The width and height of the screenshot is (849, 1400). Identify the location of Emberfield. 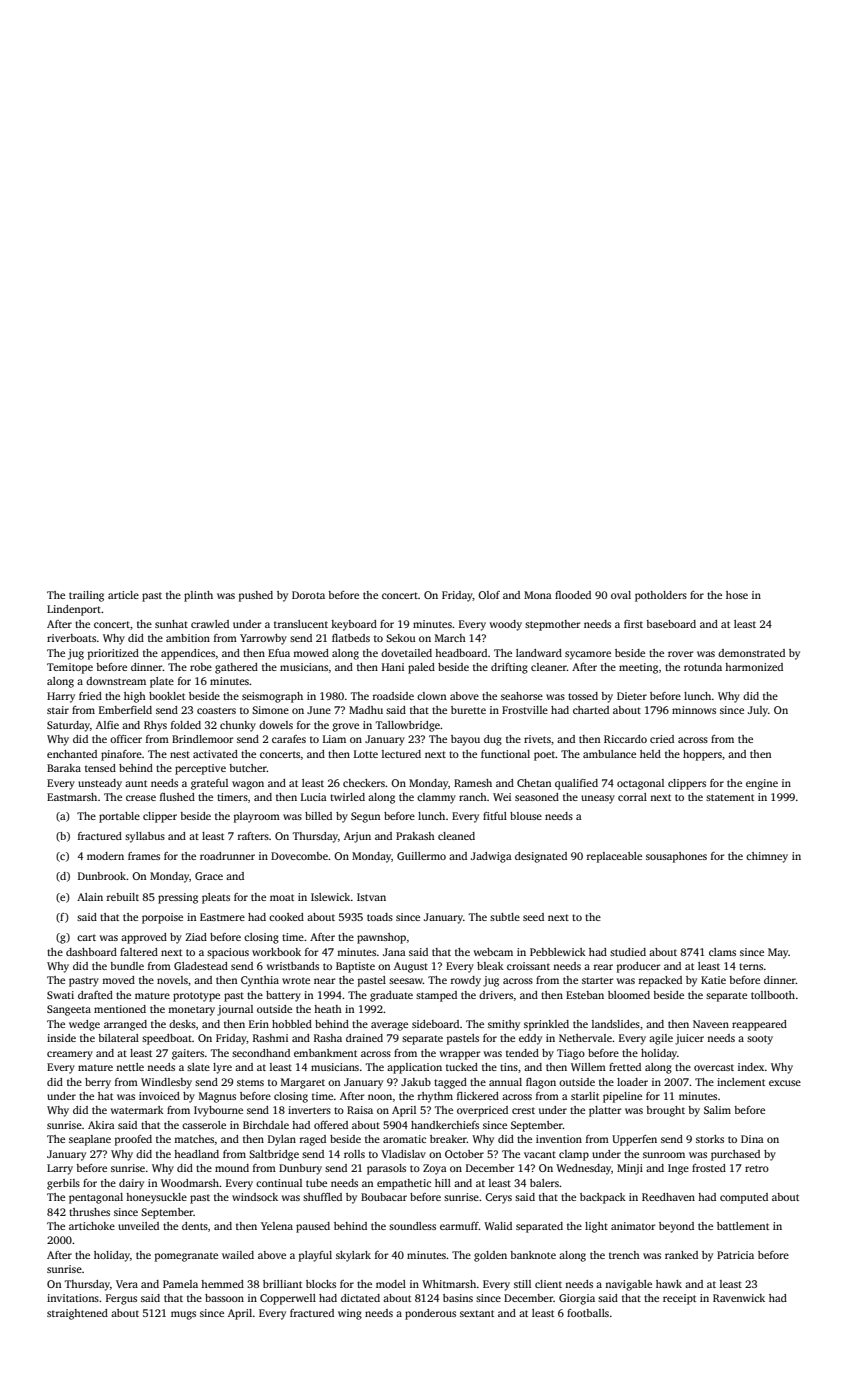
(125, 710).
